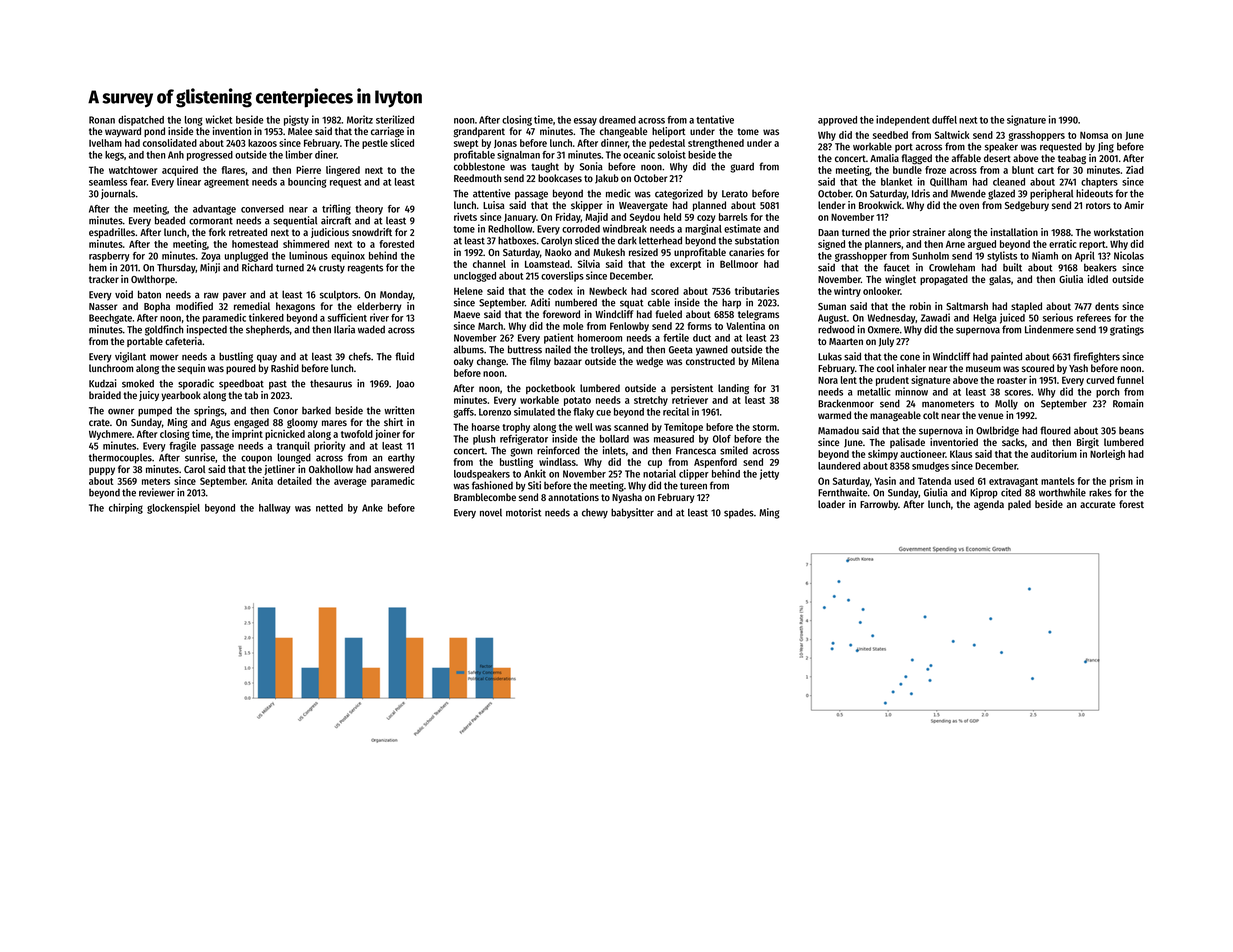  I want to click on Nomsa, so click(1094, 135).
